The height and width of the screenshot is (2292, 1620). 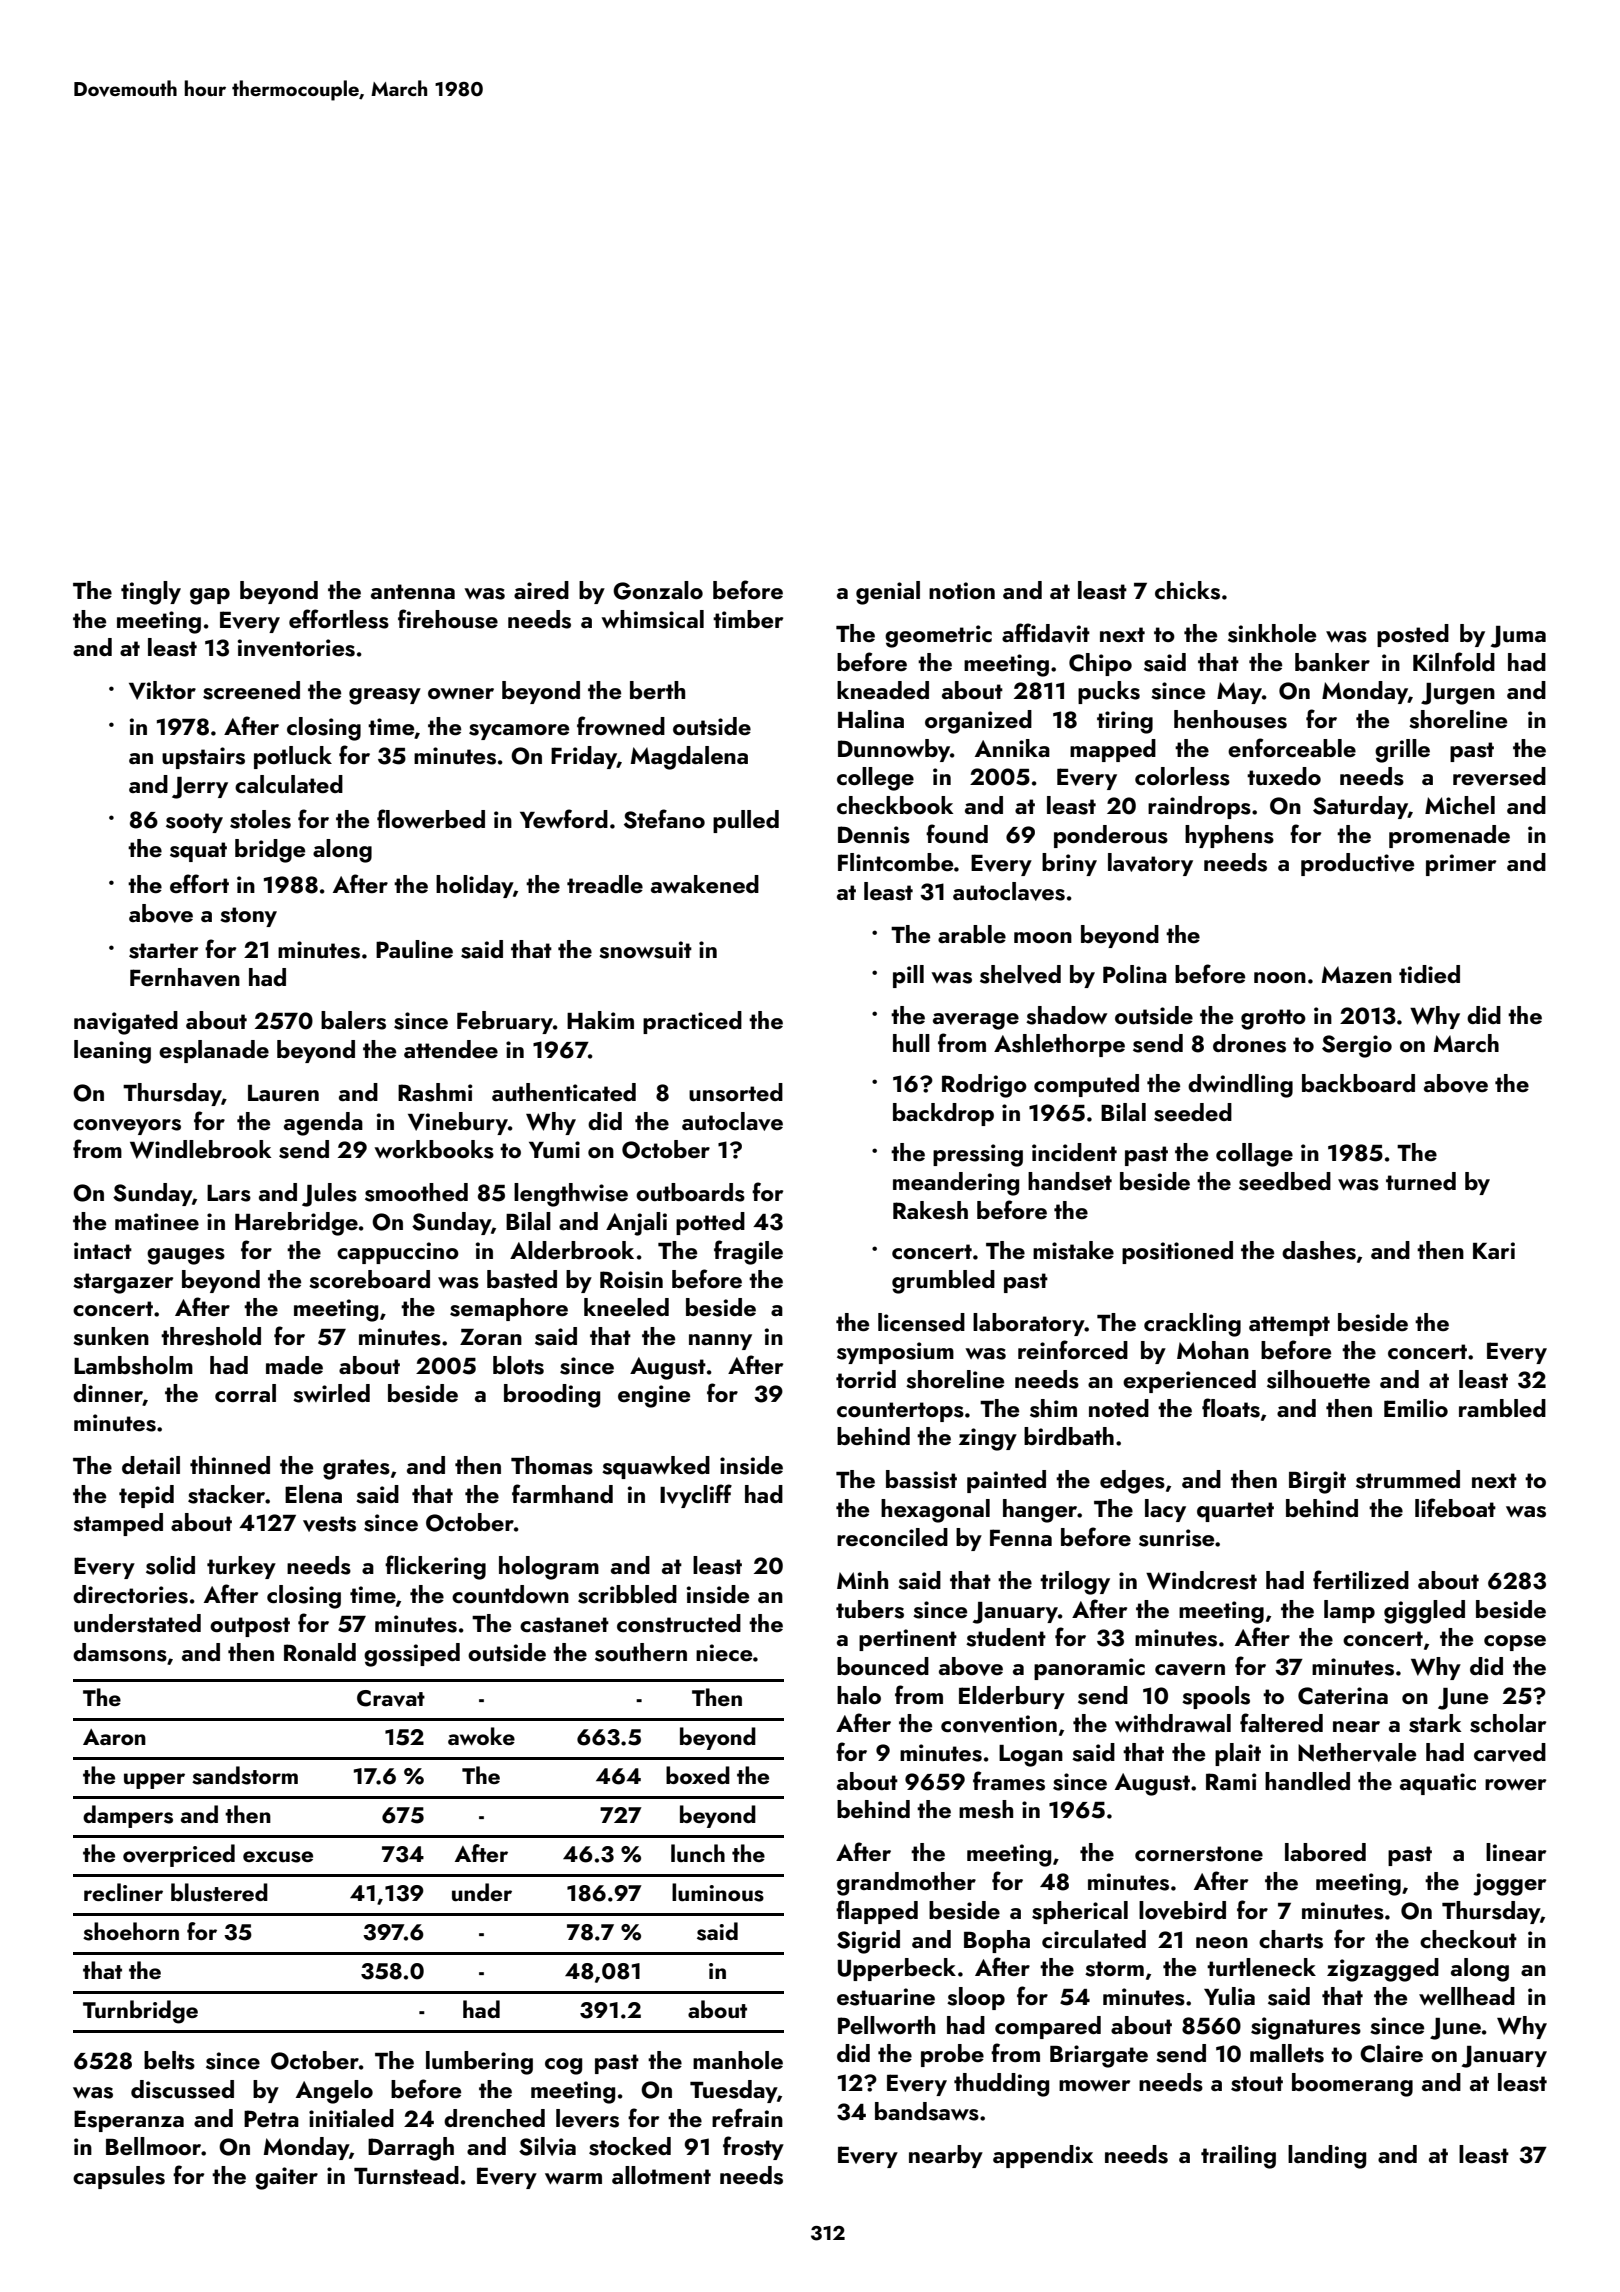 I want to click on Pauline, so click(x=414, y=949).
